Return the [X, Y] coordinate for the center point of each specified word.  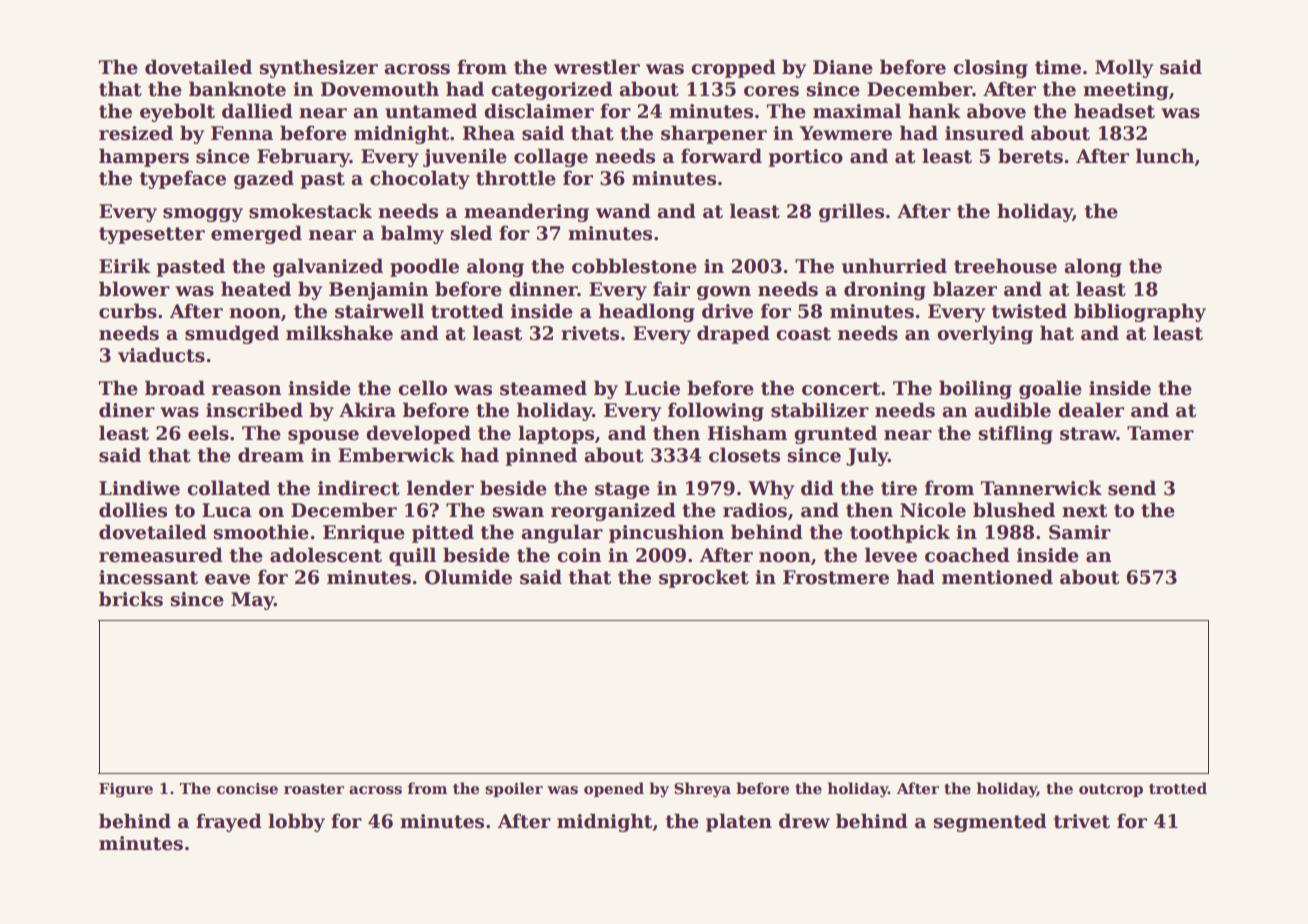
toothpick [900, 533]
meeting [1125, 91]
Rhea [489, 133]
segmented [990, 822]
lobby [296, 822]
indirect [359, 488]
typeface [183, 179]
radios [755, 510]
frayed [229, 822]
